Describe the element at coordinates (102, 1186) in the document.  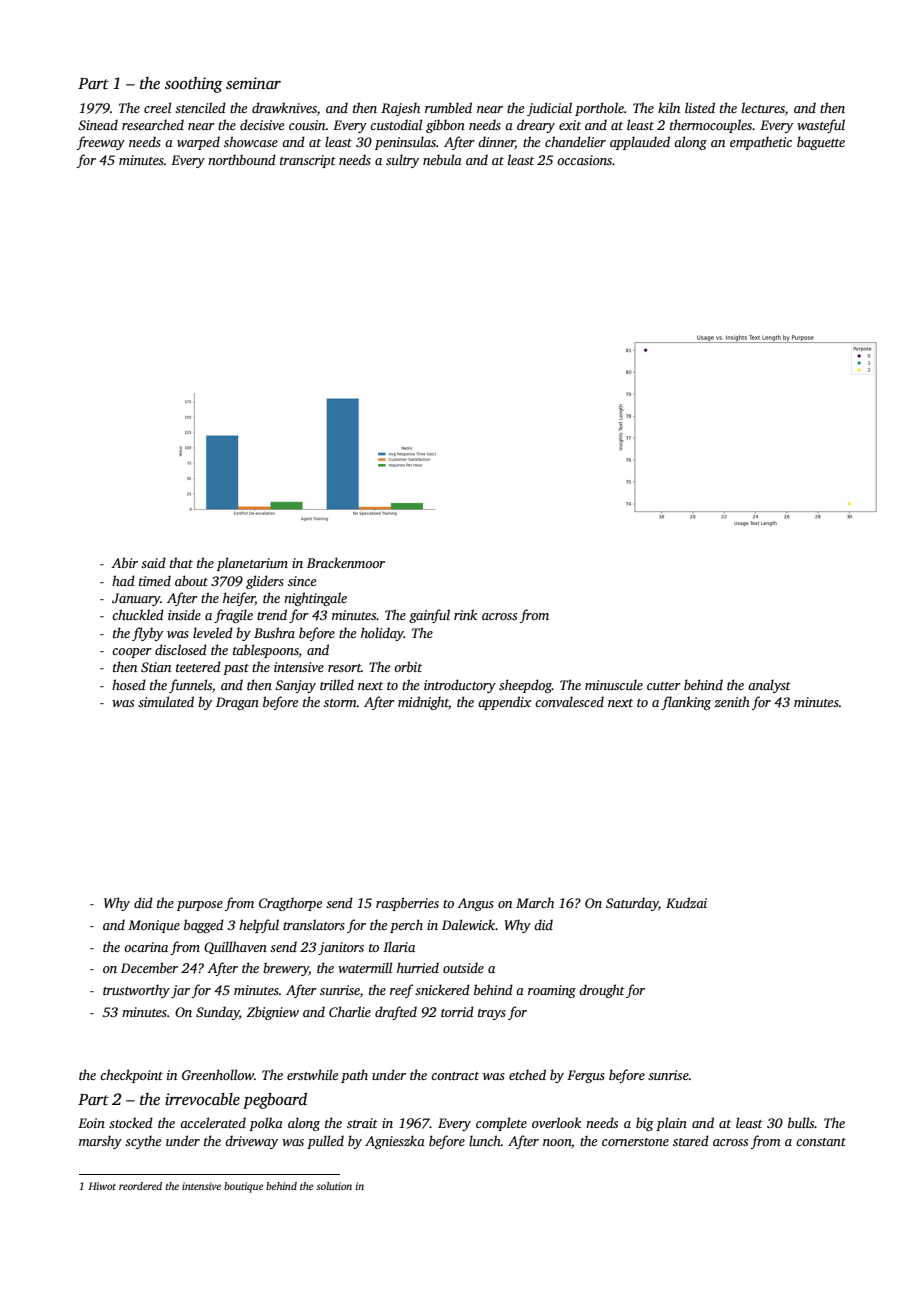
I see `Hiwot` at that location.
